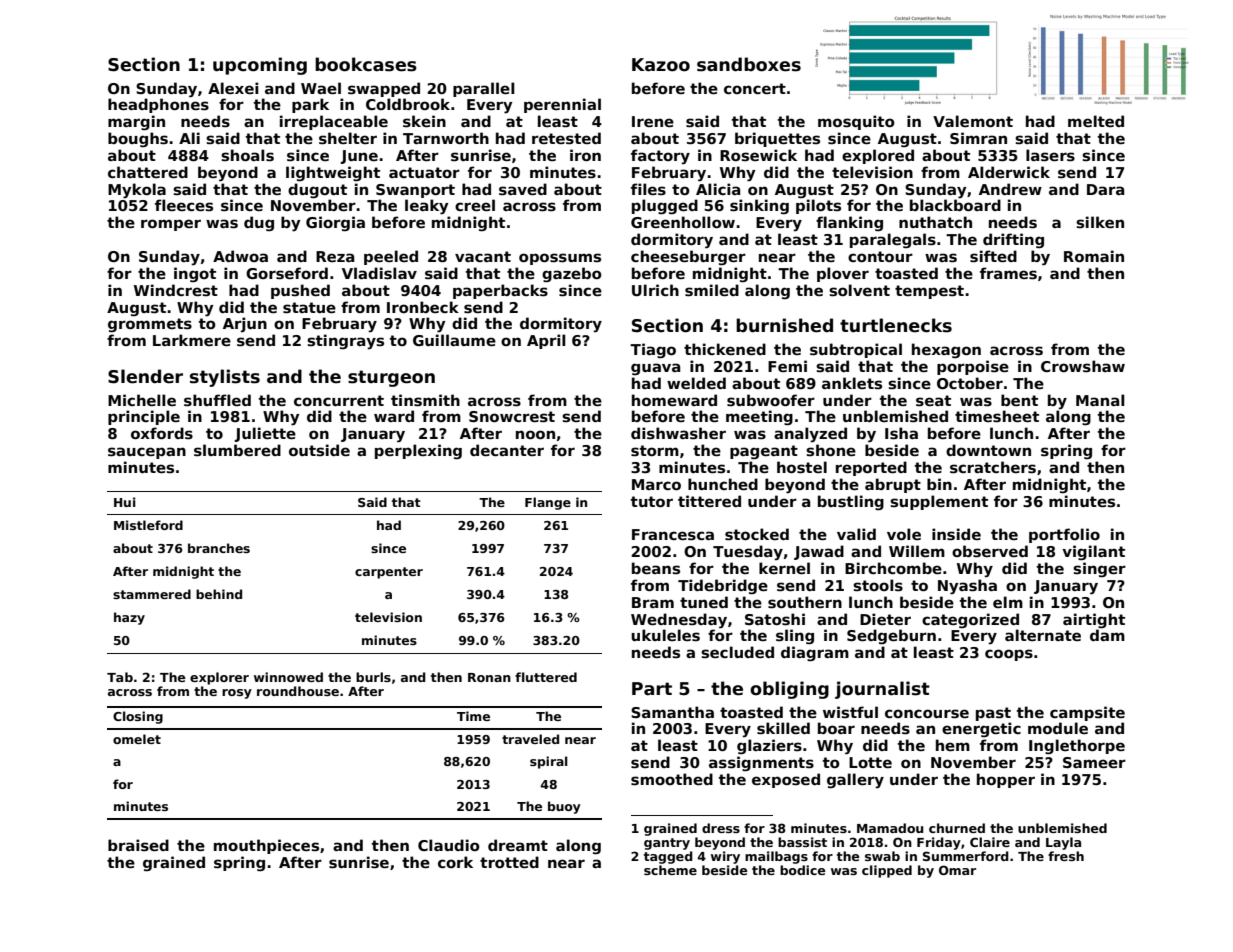 The height and width of the image is (952, 1233). Describe the element at coordinates (518, 845) in the image. I see `dreamt` at that location.
